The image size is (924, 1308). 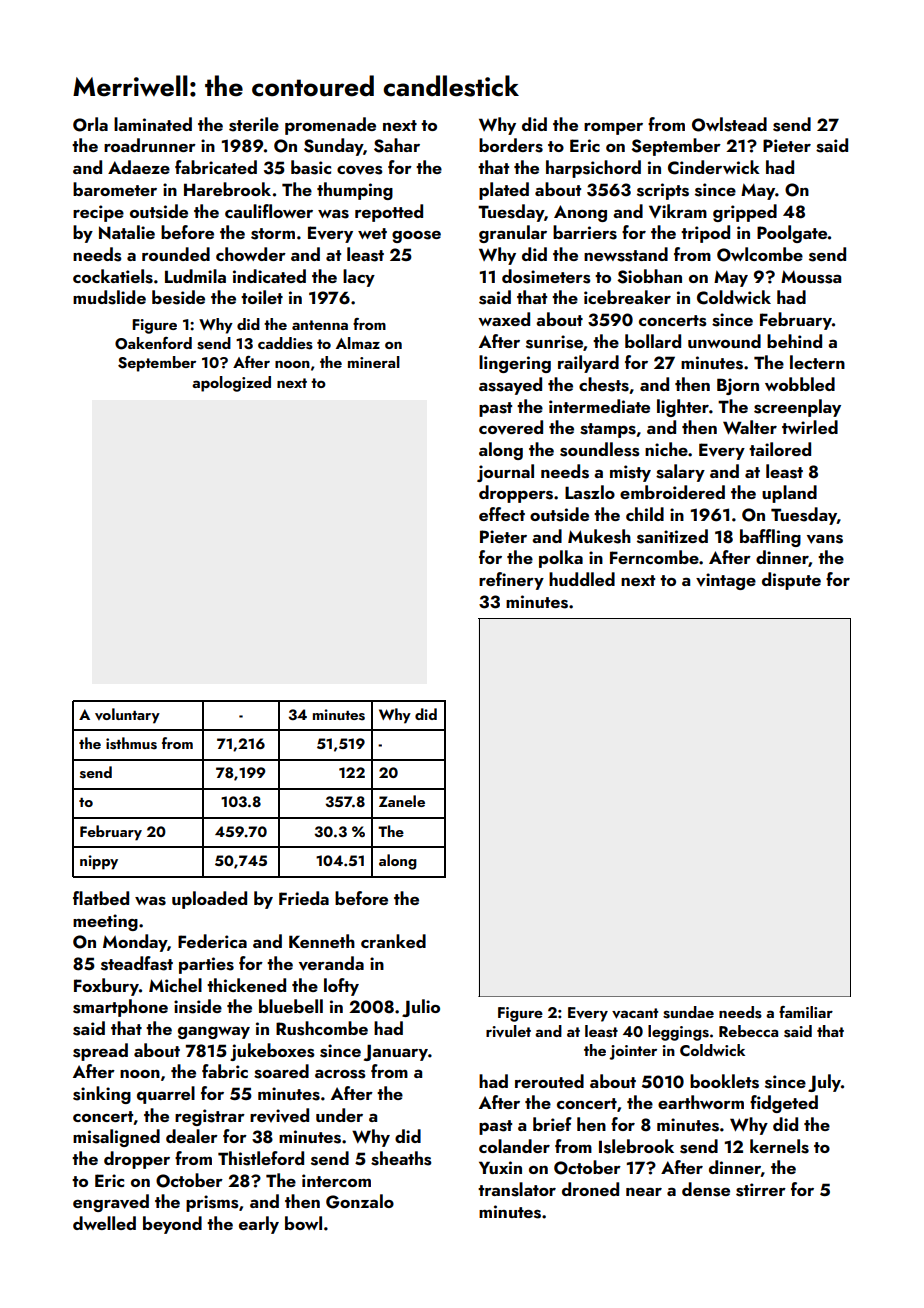 I want to click on misaligned, so click(x=116, y=1138).
